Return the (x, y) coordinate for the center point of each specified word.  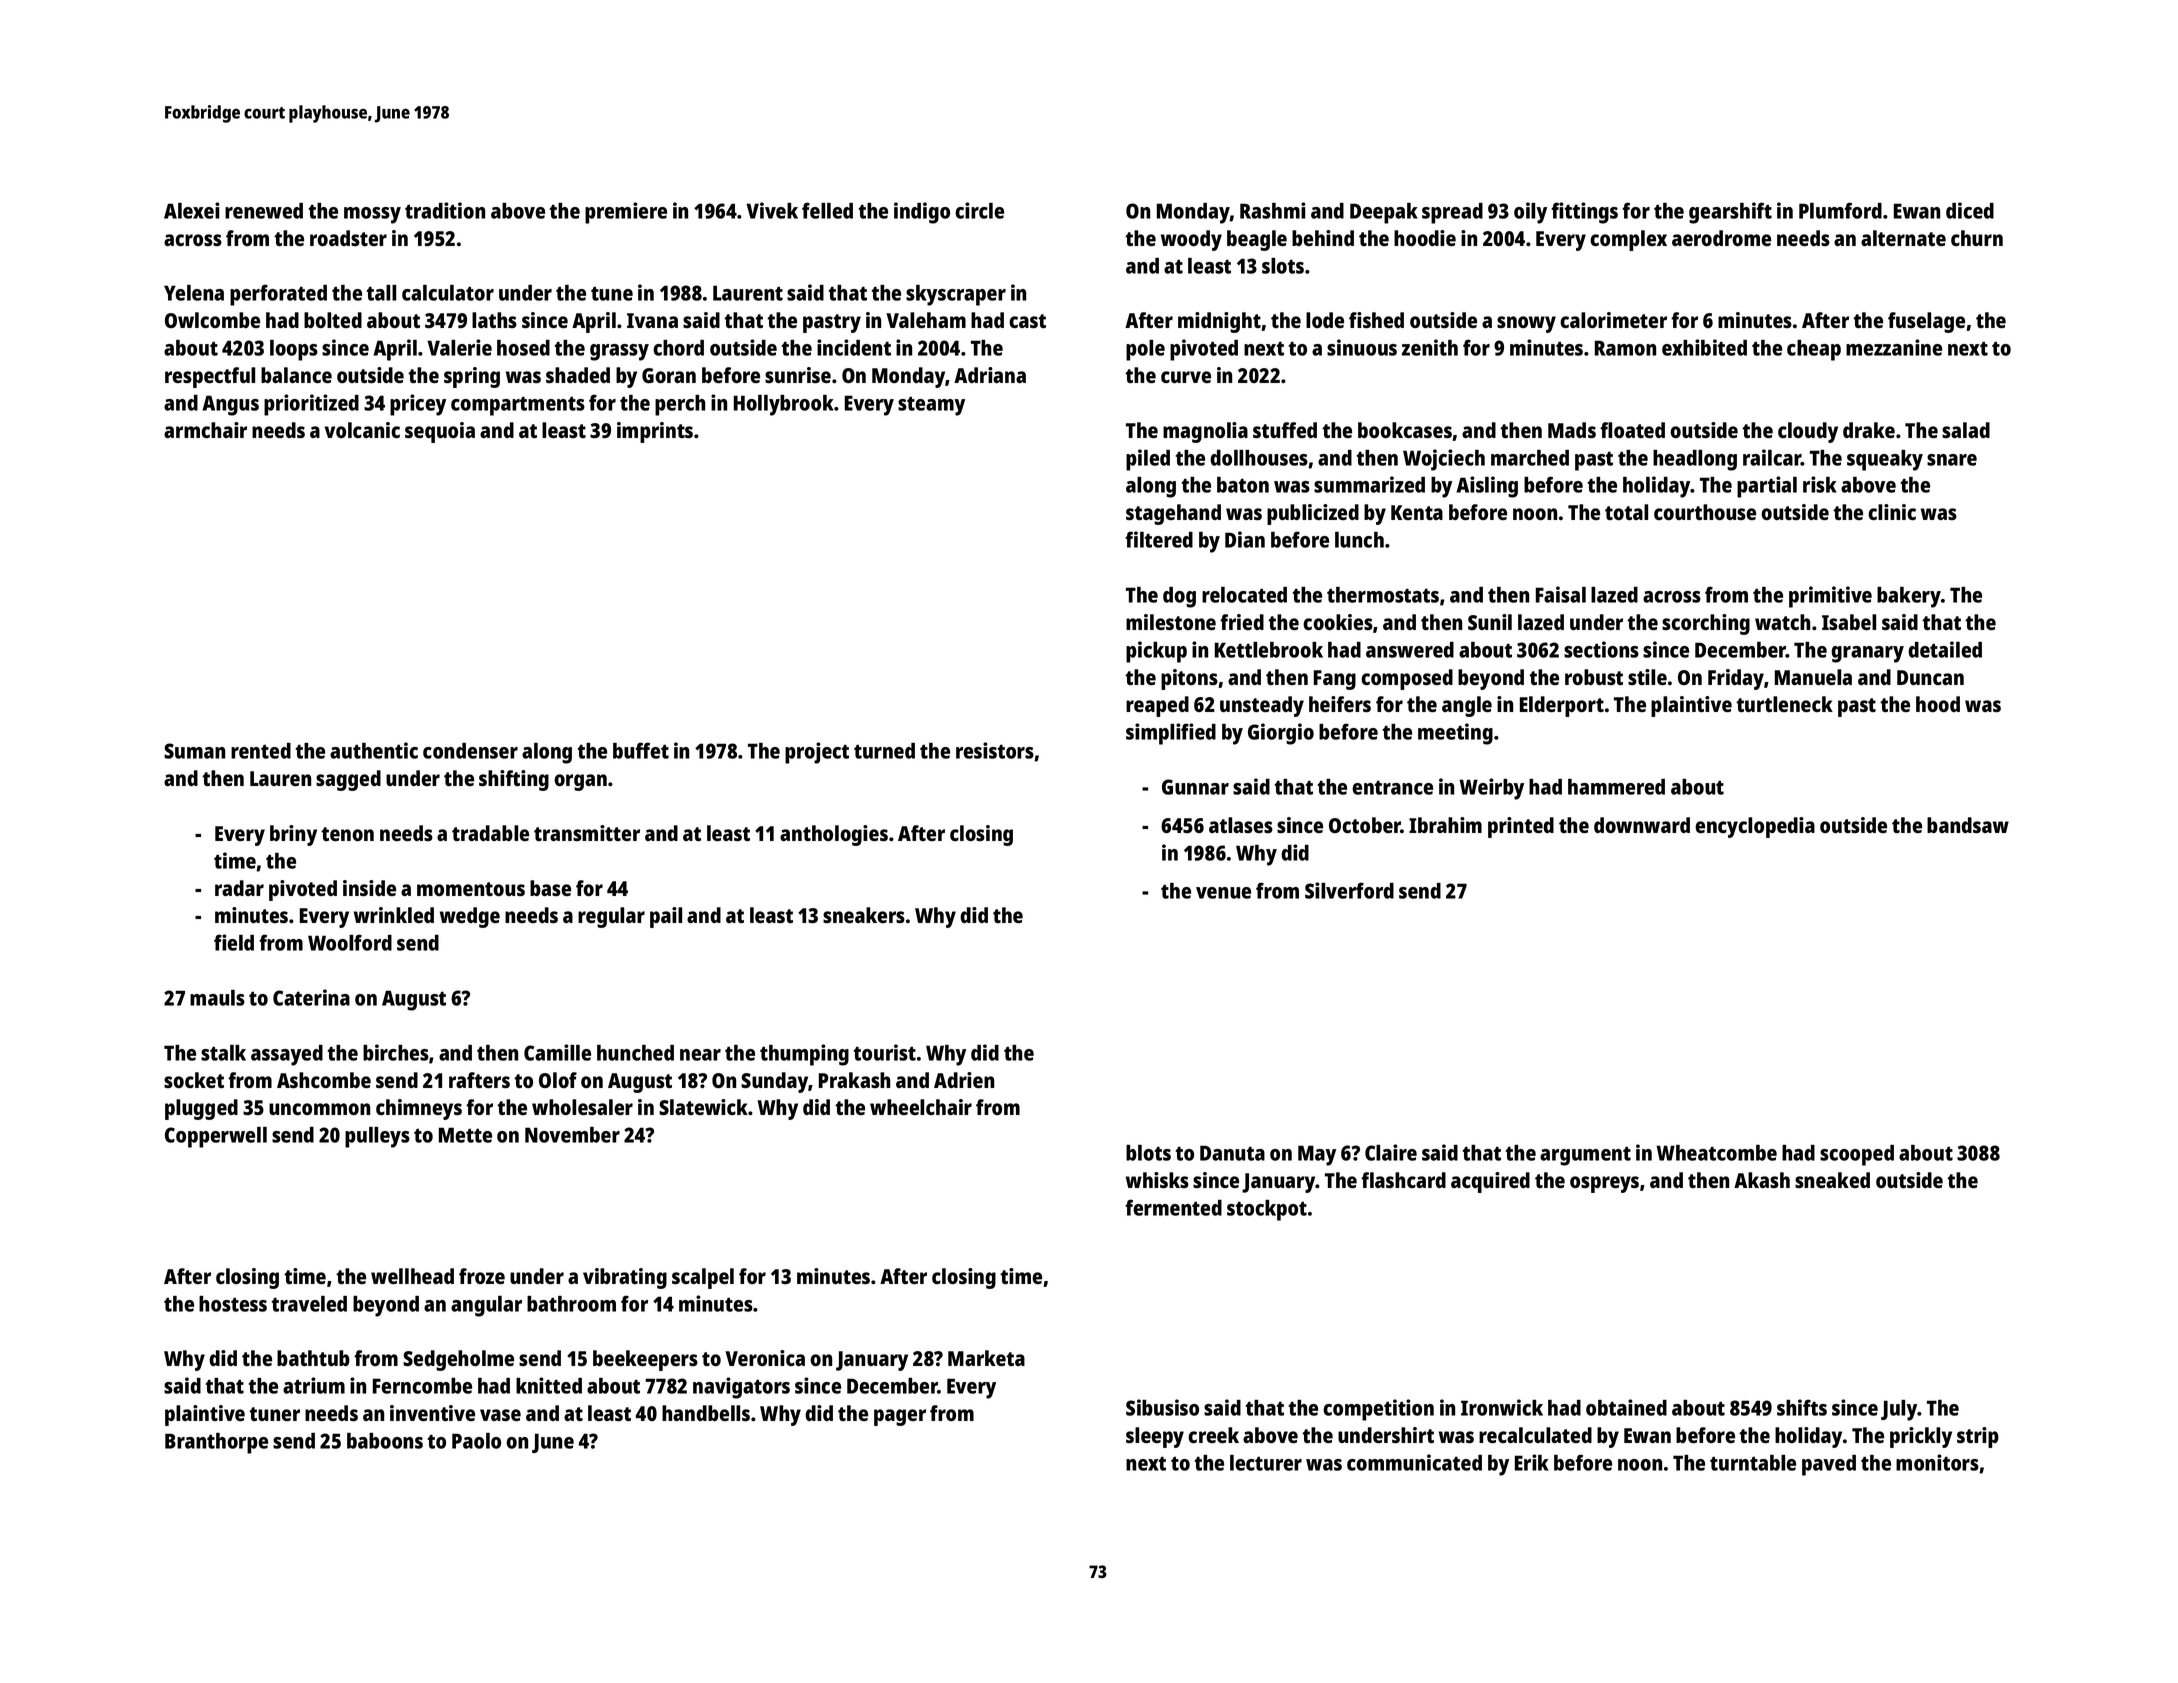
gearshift (1730, 213)
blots (1148, 1153)
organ (580, 782)
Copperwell (216, 1137)
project (817, 753)
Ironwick (1502, 1407)
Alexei (192, 210)
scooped (1857, 1155)
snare (1952, 460)
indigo (922, 213)
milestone (1171, 622)
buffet (641, 750)
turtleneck (1784, 704)
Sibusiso (1162, 1407)
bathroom (571, 1304)
